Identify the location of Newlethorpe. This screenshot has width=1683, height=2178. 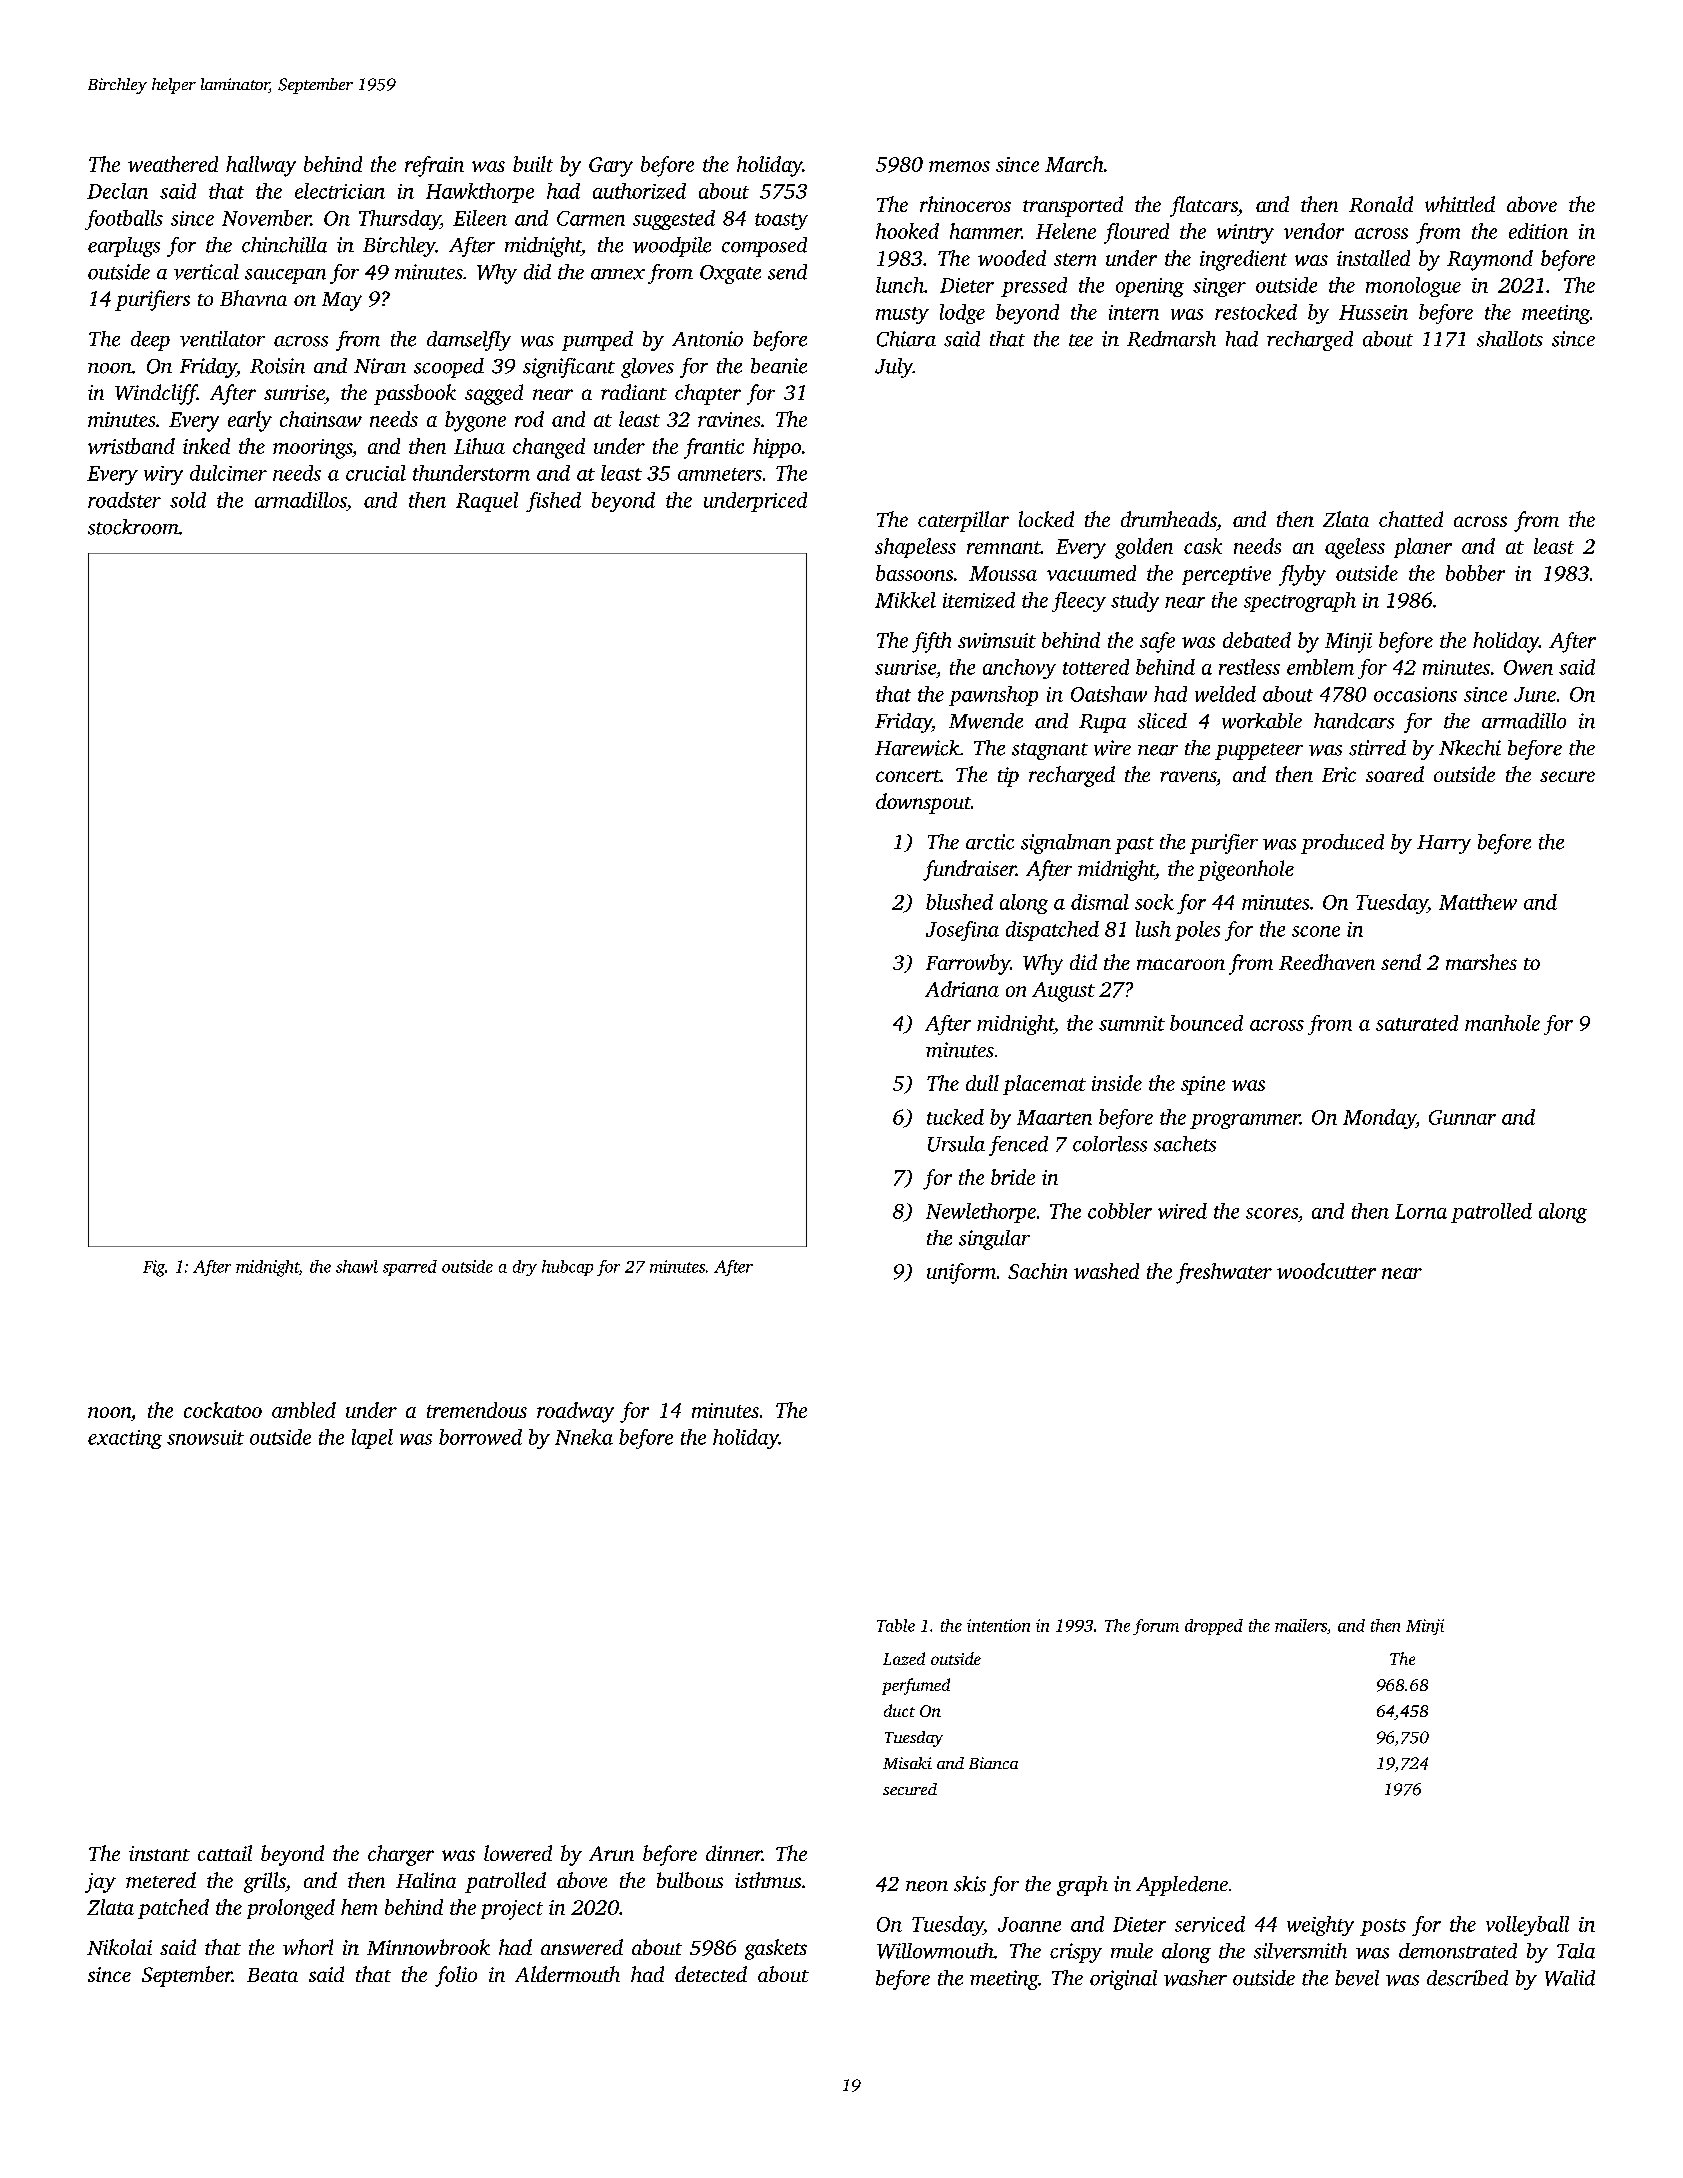
(981, 1213).
